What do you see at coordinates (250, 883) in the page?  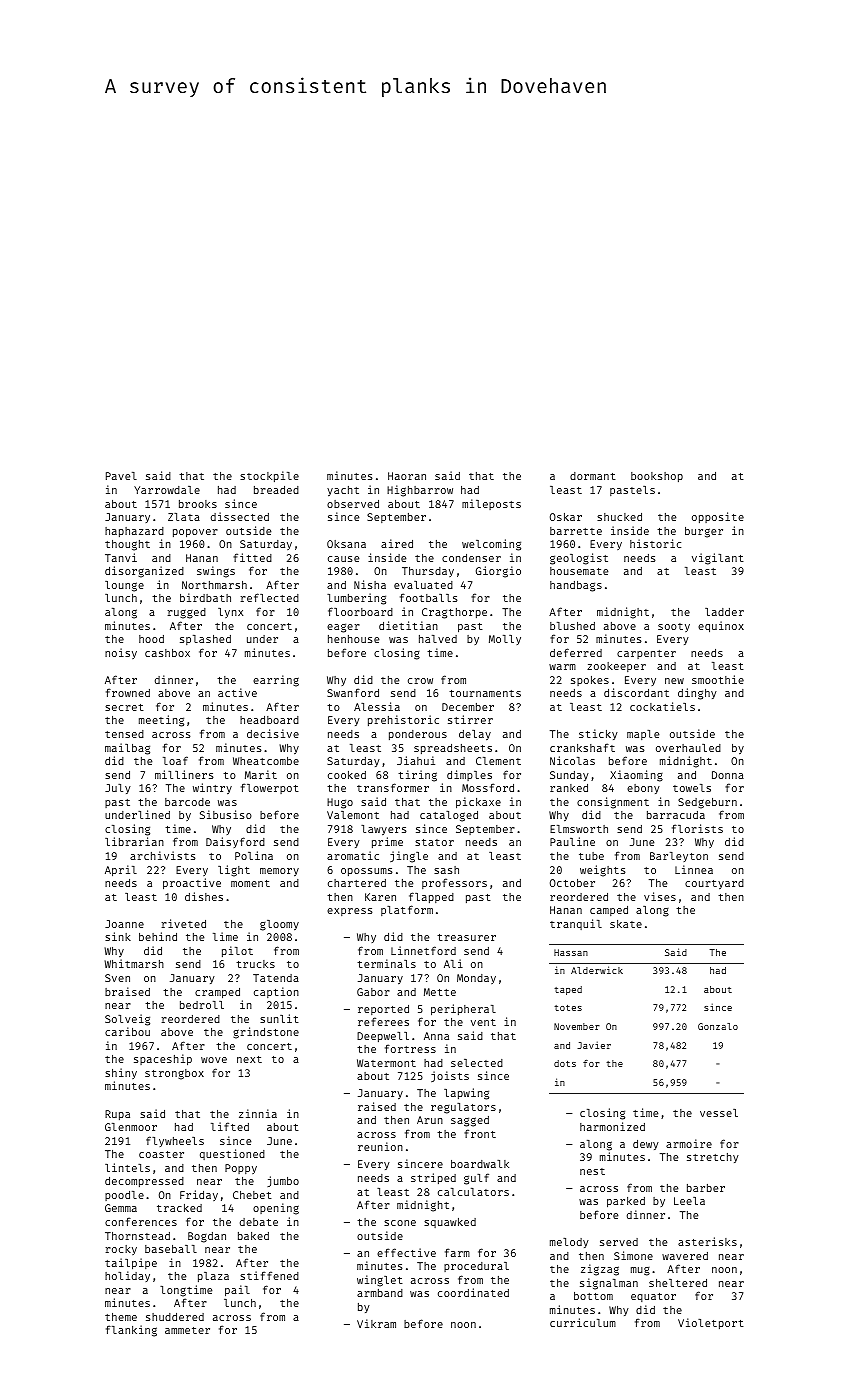 I see `moment` at bounding box center [250, 883].
